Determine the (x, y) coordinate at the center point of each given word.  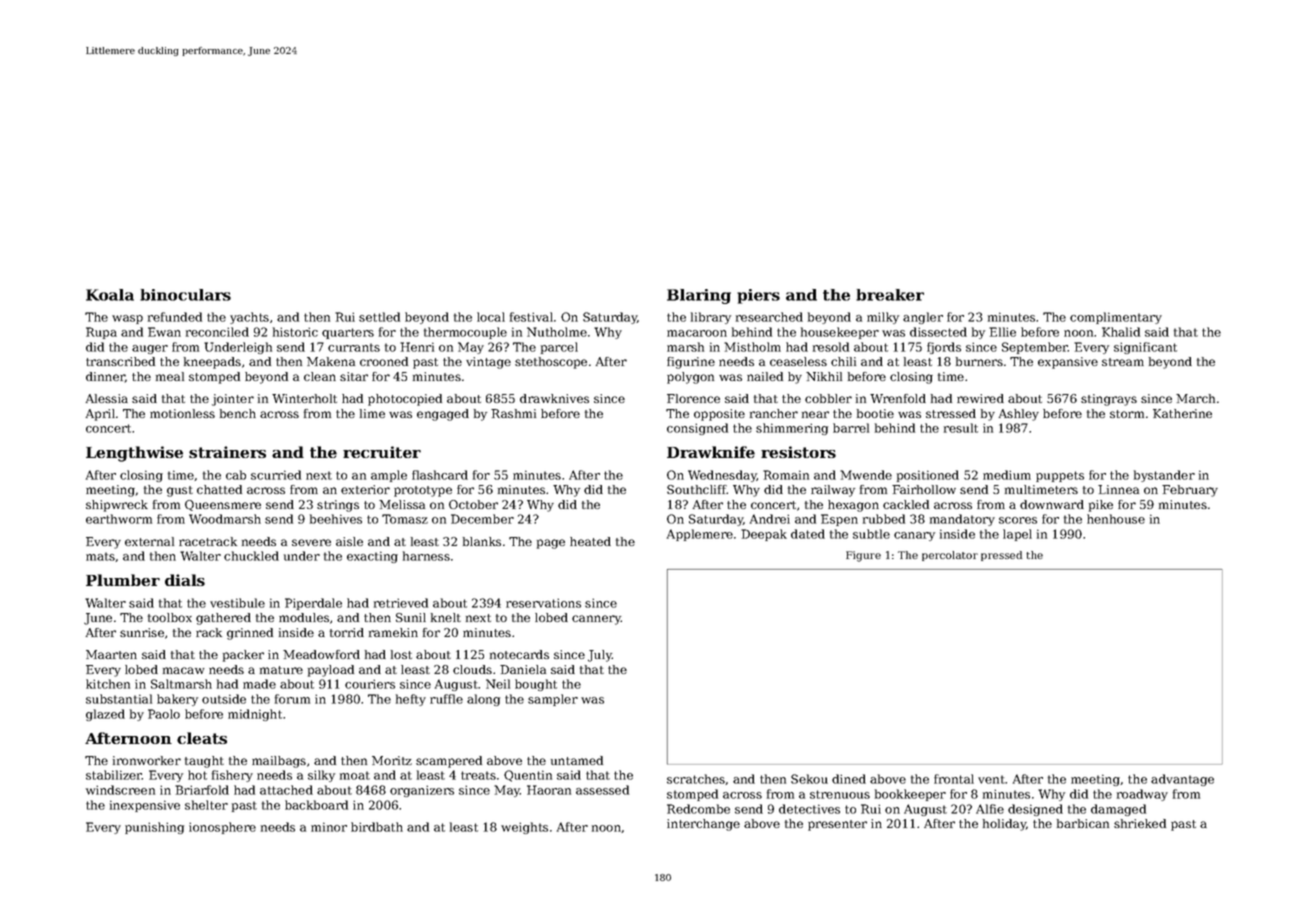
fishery (232, 776)
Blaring (699, 296)
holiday (1004, 825)
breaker (890, 295)
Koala (110, 295)
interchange (703, 825)
